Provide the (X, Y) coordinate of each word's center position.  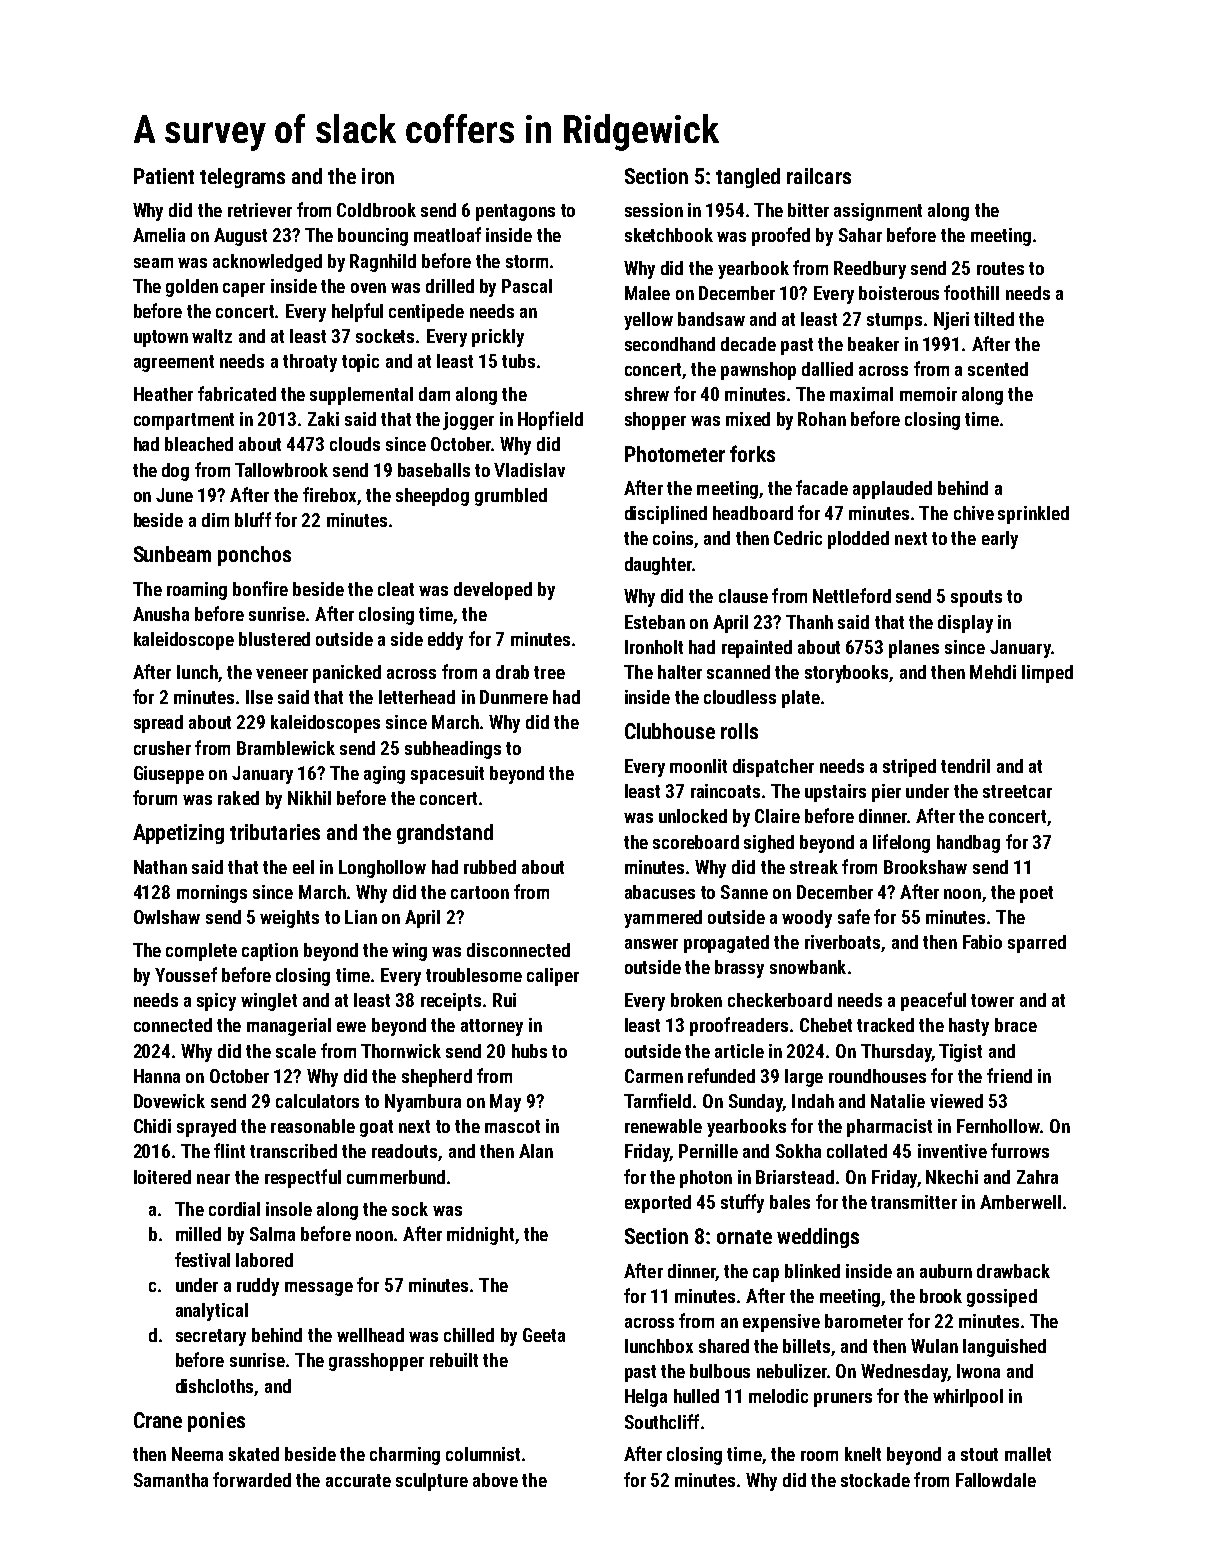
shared (724, 1346)
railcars (819, 176)
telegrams (242, 178)
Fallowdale (996, 1480)
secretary (211, 1337)
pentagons (515, 212)
